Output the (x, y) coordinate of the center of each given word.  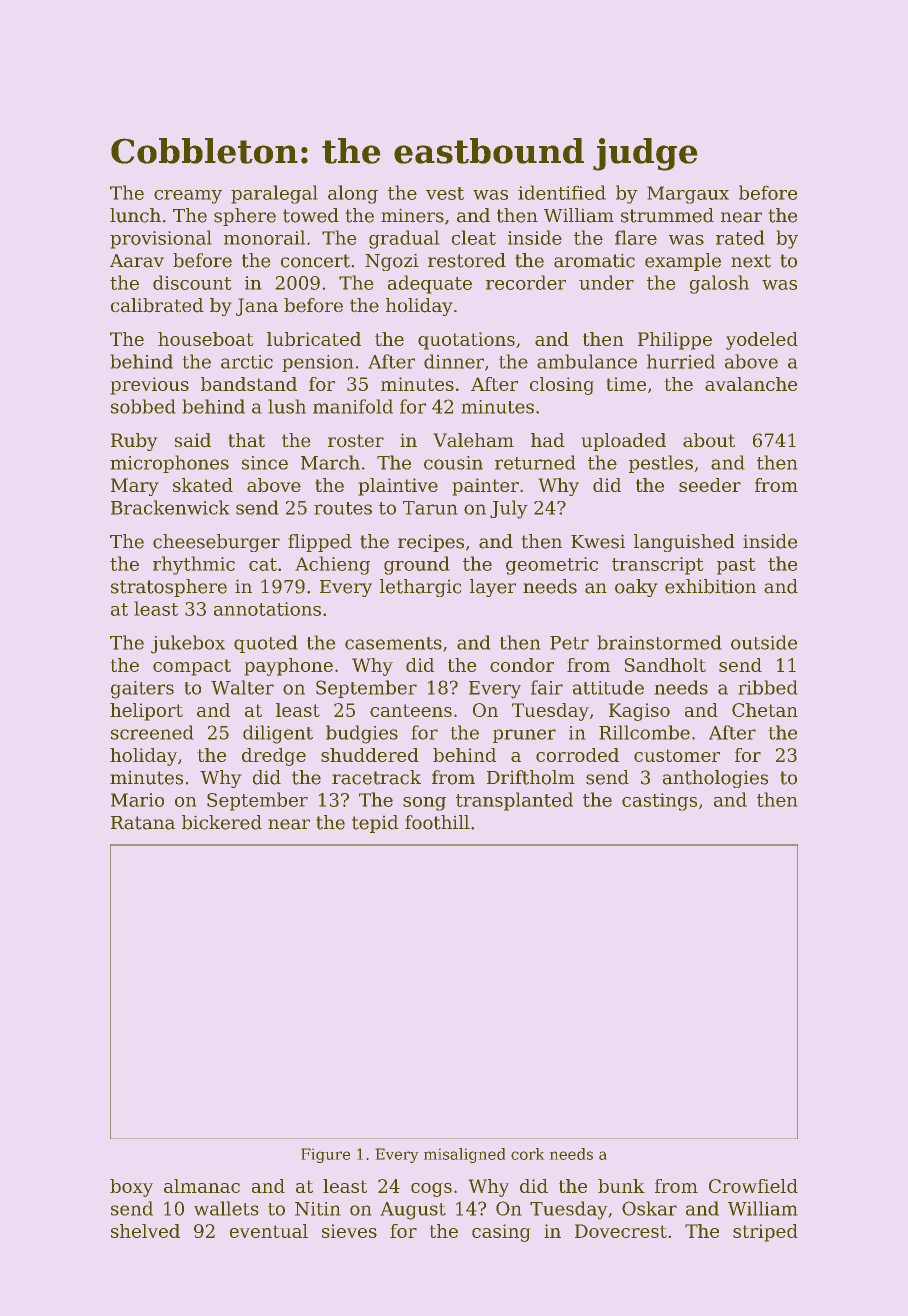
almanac (202, 1186)
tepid (375, 824)
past (736, 566)
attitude (608, 687)
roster (356, 441)
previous (149, 386)
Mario (137, 800)
